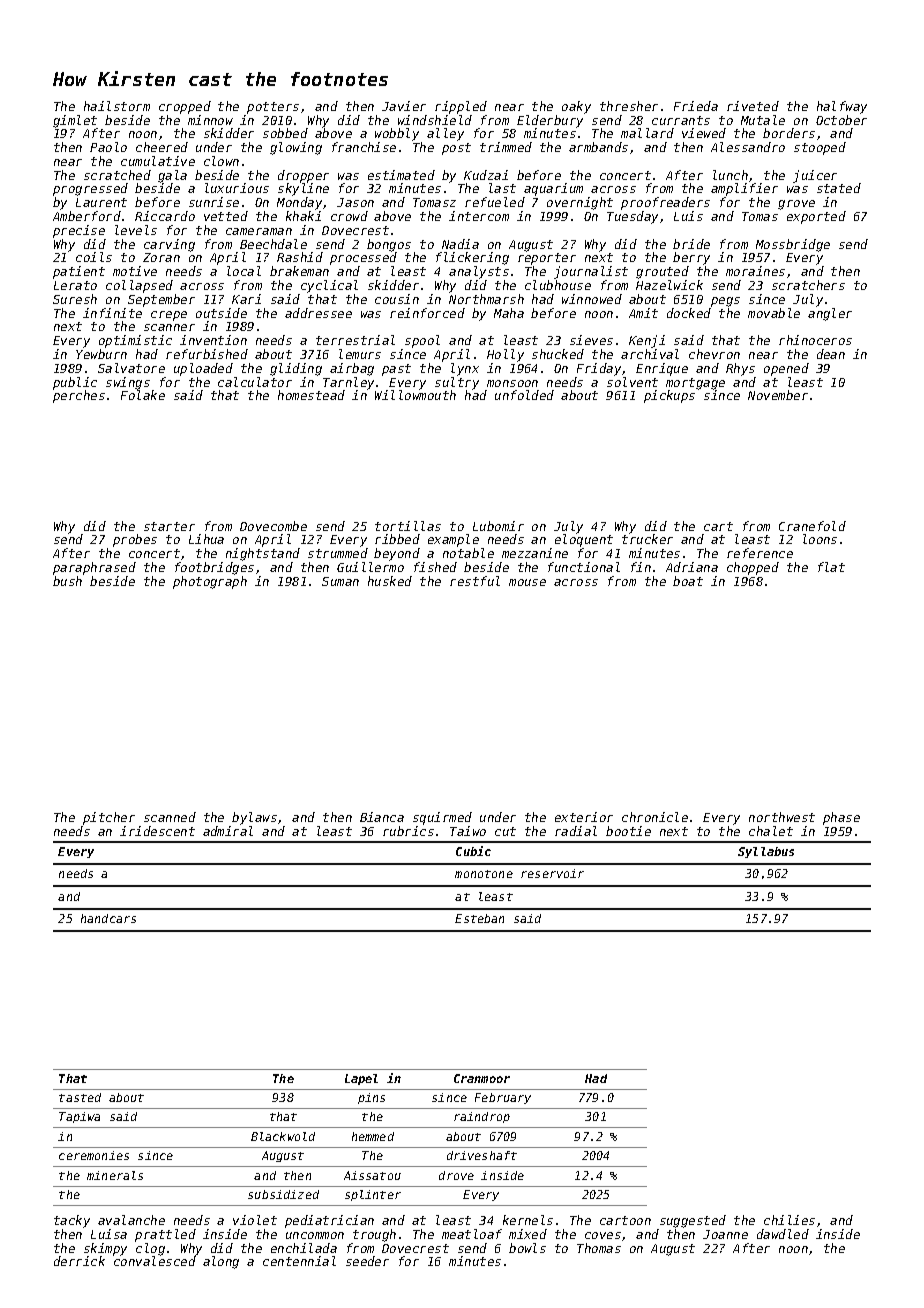  I want to click on footbridges, so click(214, 568).
